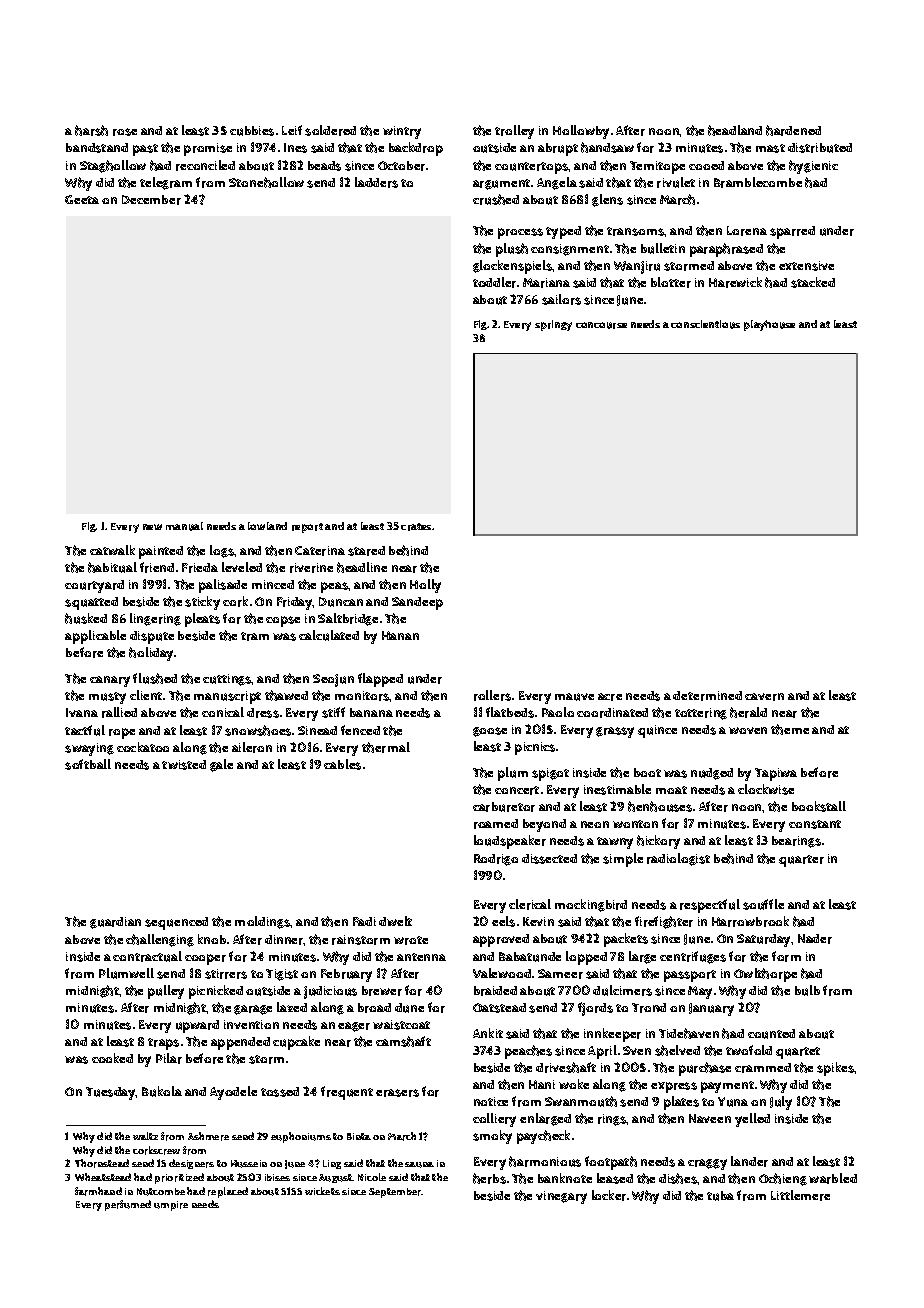 Image resolution: width=924 pixels, height=1308 pixels. Describe the element at coordinates (595, 824) in the image. I see `neon` at that location.
